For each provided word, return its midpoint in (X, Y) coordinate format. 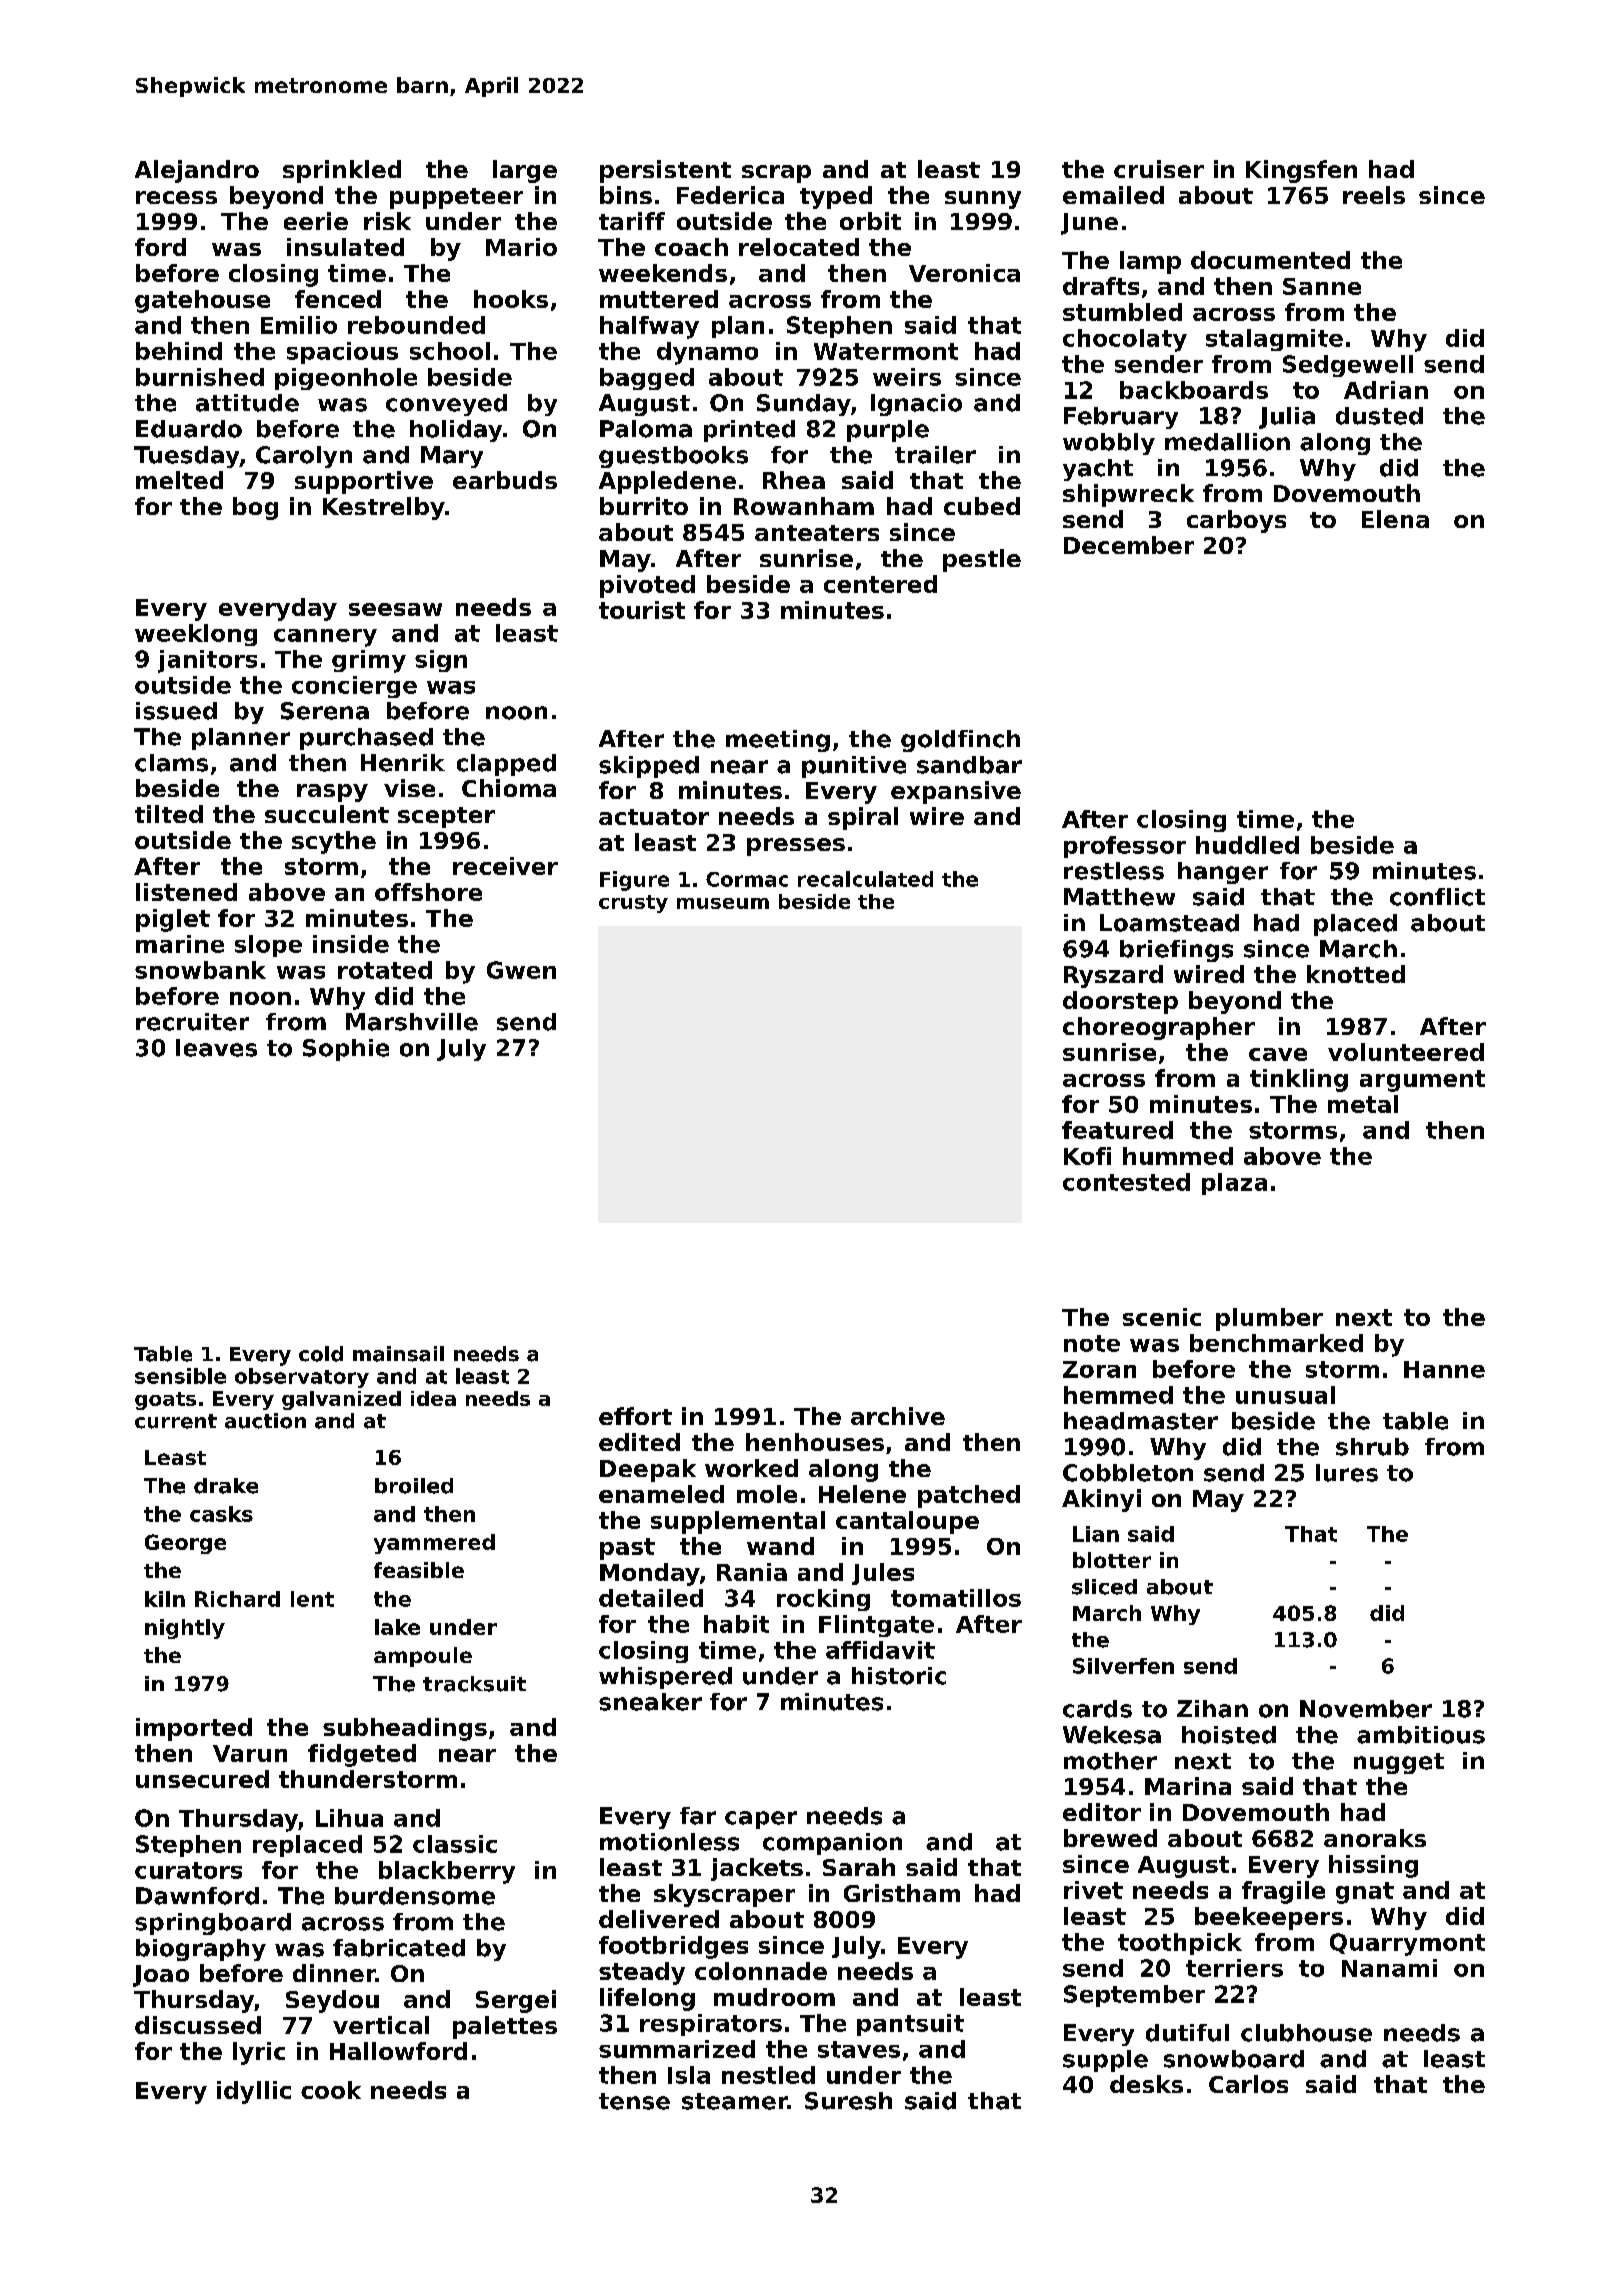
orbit (870, 221)
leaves (216, 1048)
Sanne (1322, 286)
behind (179, 351)
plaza (1234, 1184)
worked (751, 1468)
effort (635, 1416)
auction (265, 1421)
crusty (633, 904)
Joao (161, 1976)
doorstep (1120, 1002)
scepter (446, 817)
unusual (1285, 1395)
